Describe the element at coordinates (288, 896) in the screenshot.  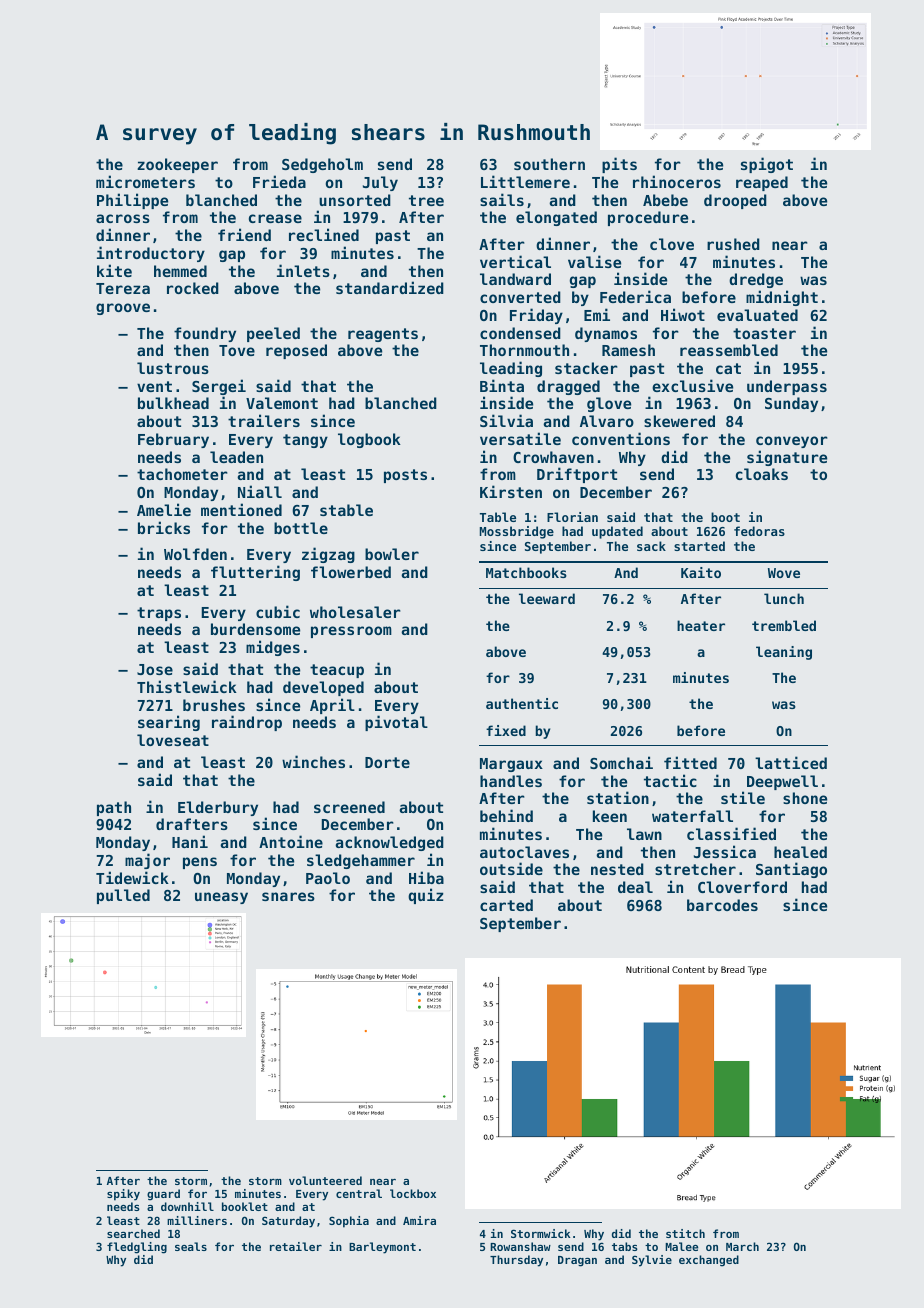
I see `snares` at that location.
